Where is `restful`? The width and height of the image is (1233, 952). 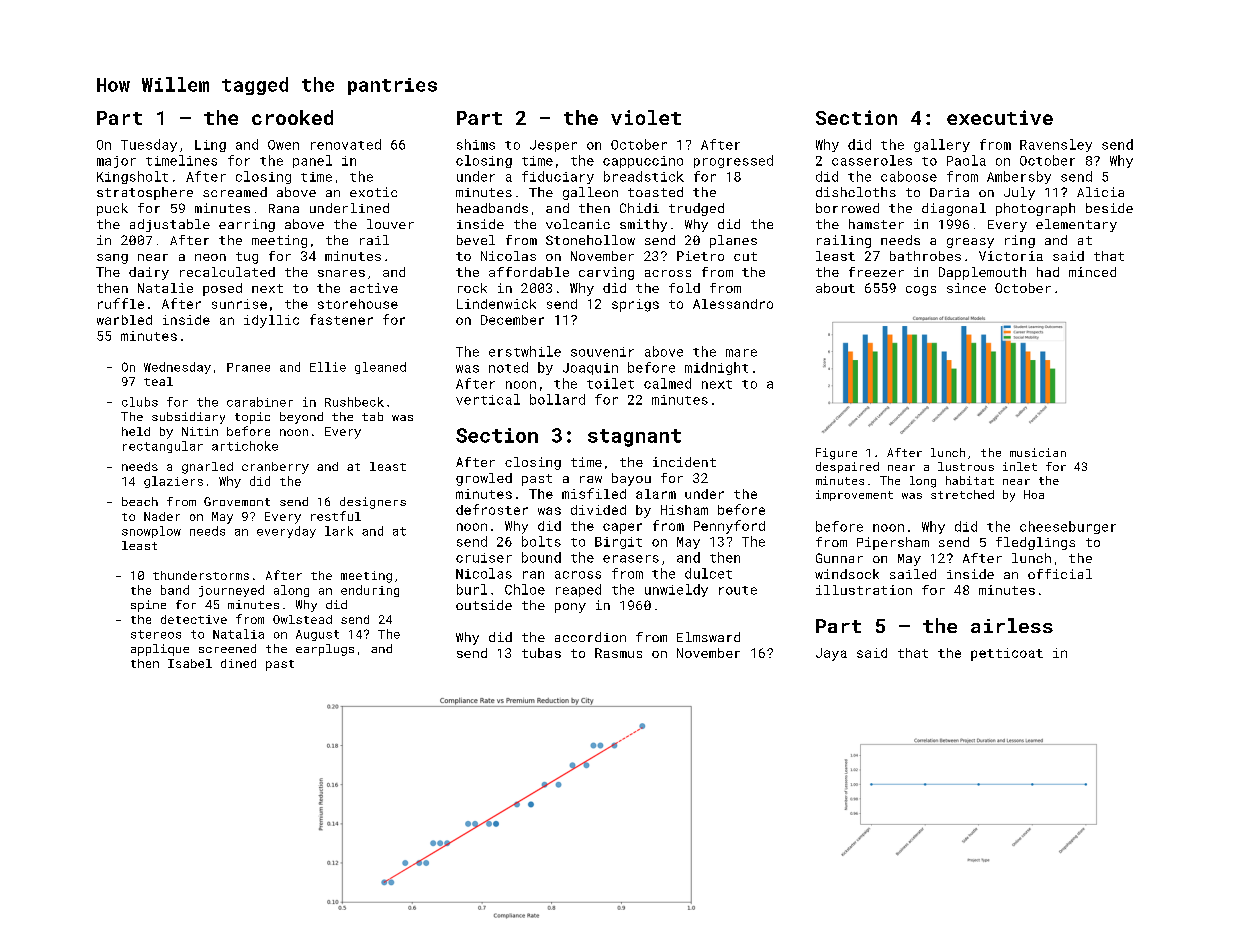 restful is located at coordinates (336, 516).
